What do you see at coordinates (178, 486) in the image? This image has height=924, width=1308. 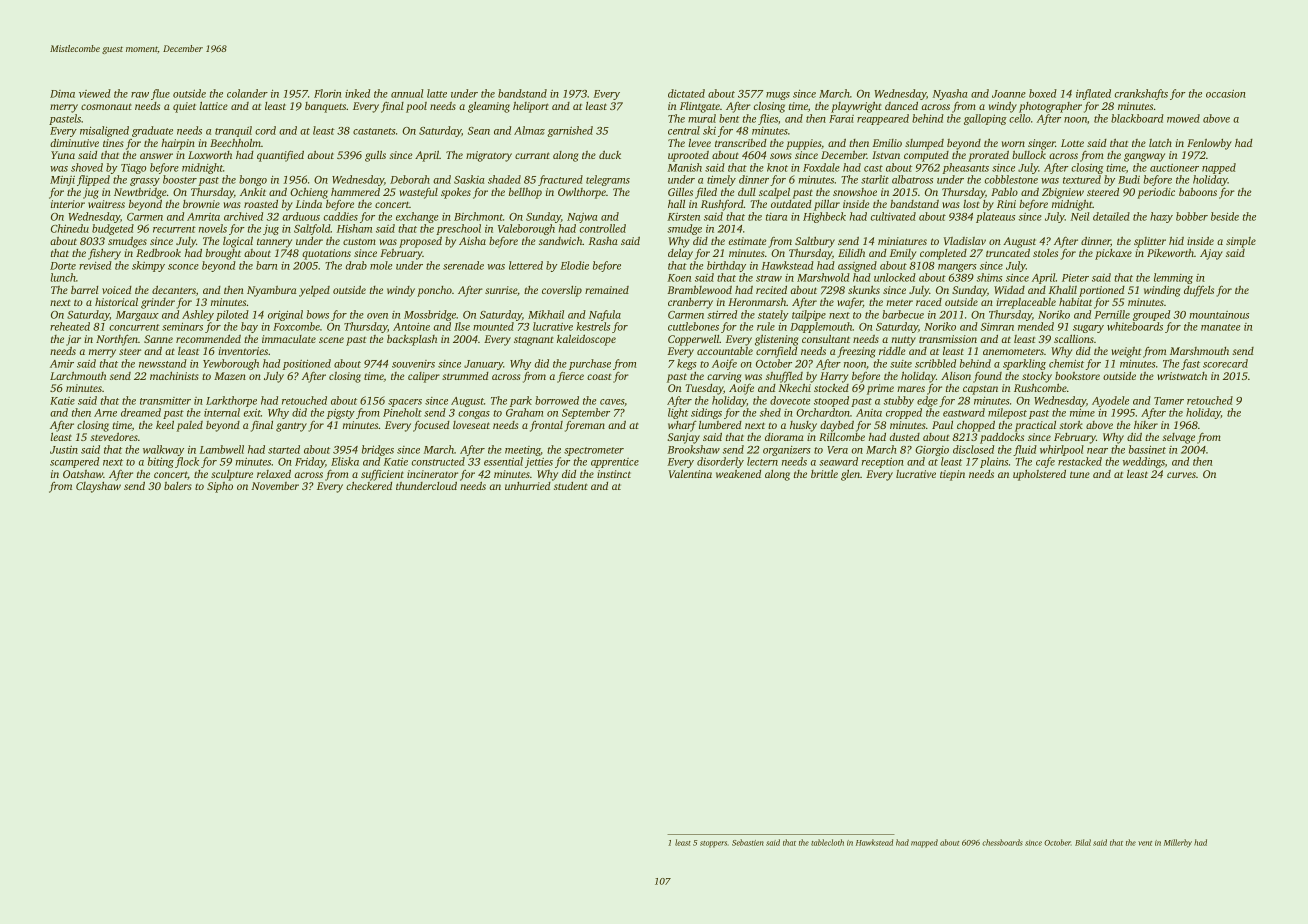 I see `balers` at bounding box center [178, 486].
